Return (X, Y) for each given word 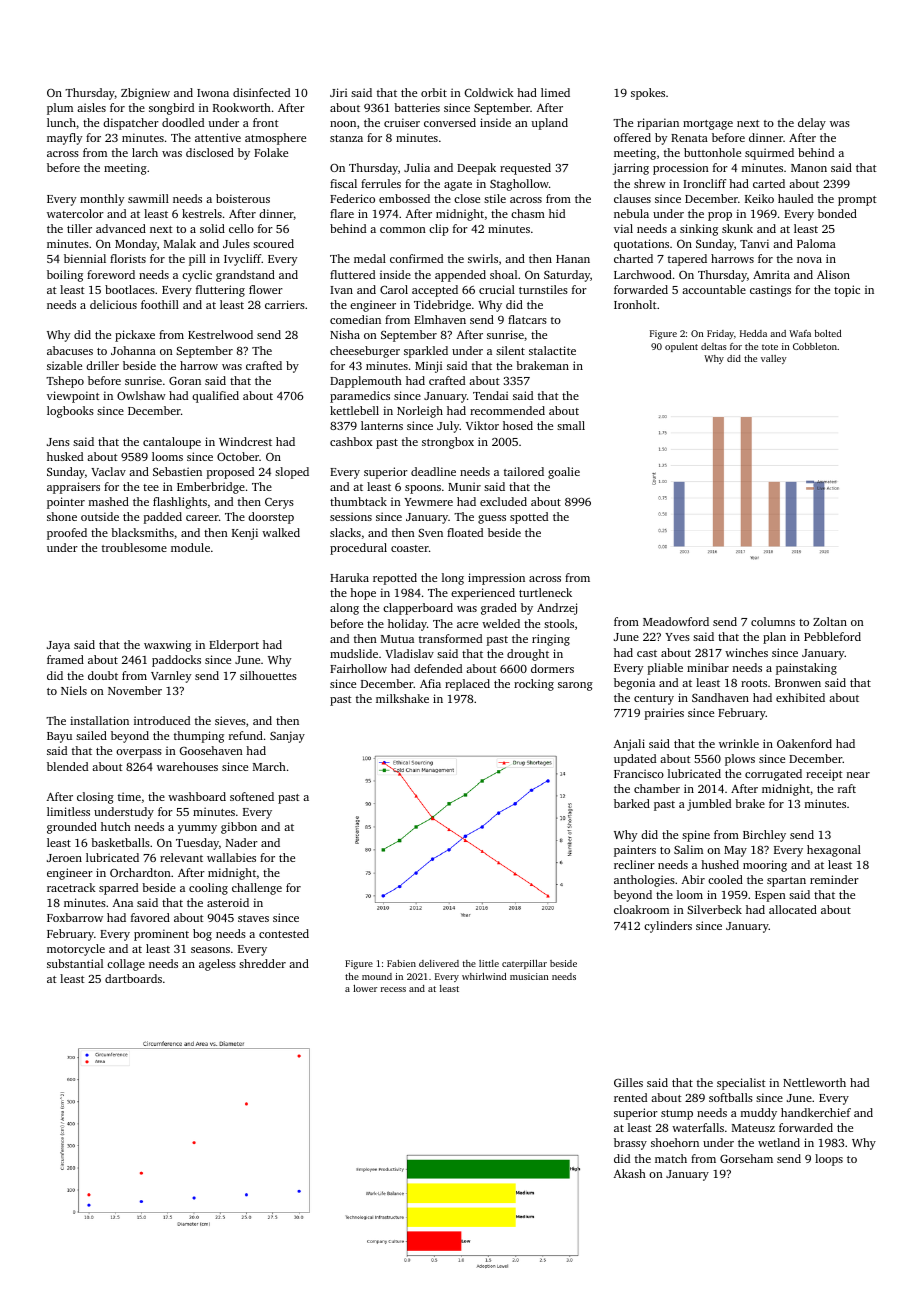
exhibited (800, 697)
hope (363, 594)
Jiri (338, 92)
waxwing (167, 646)
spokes (648, 94)
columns (773, 621)
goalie (564, 473)
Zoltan (830, 621)
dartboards (133, 978)
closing (95, 798)
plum (60, 109)
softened (252, 796)
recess (393, 989)
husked (65, 456)
